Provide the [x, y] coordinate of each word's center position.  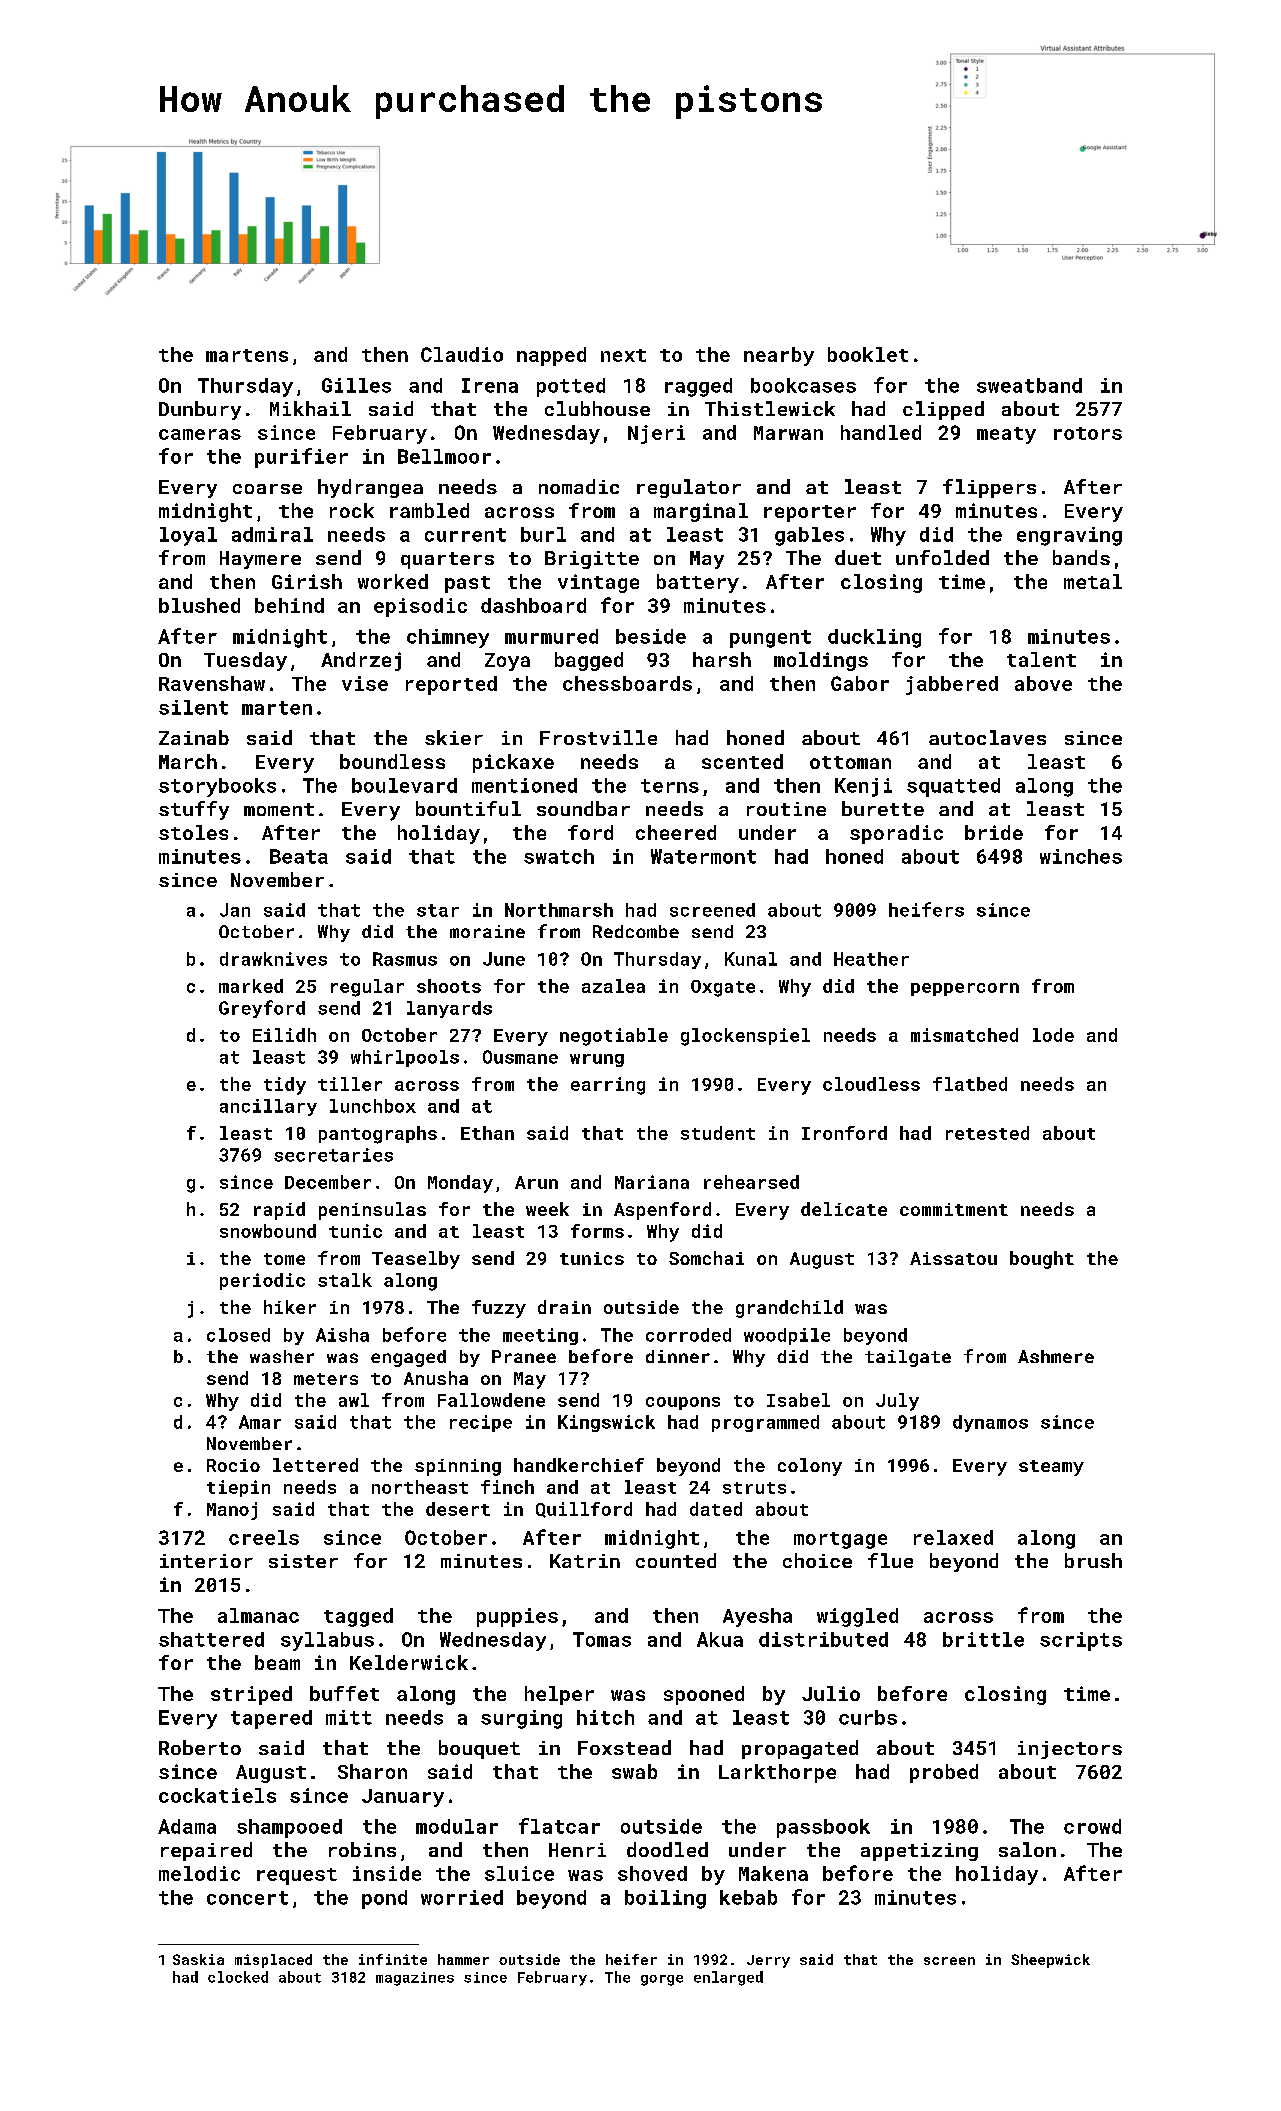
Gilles [356, 385]
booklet [868, 354]
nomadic [579, 486]
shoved [652, 1873]
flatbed [970, 1084]
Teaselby [416, 1260]
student [718, 1133]
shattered [211, 1639]
